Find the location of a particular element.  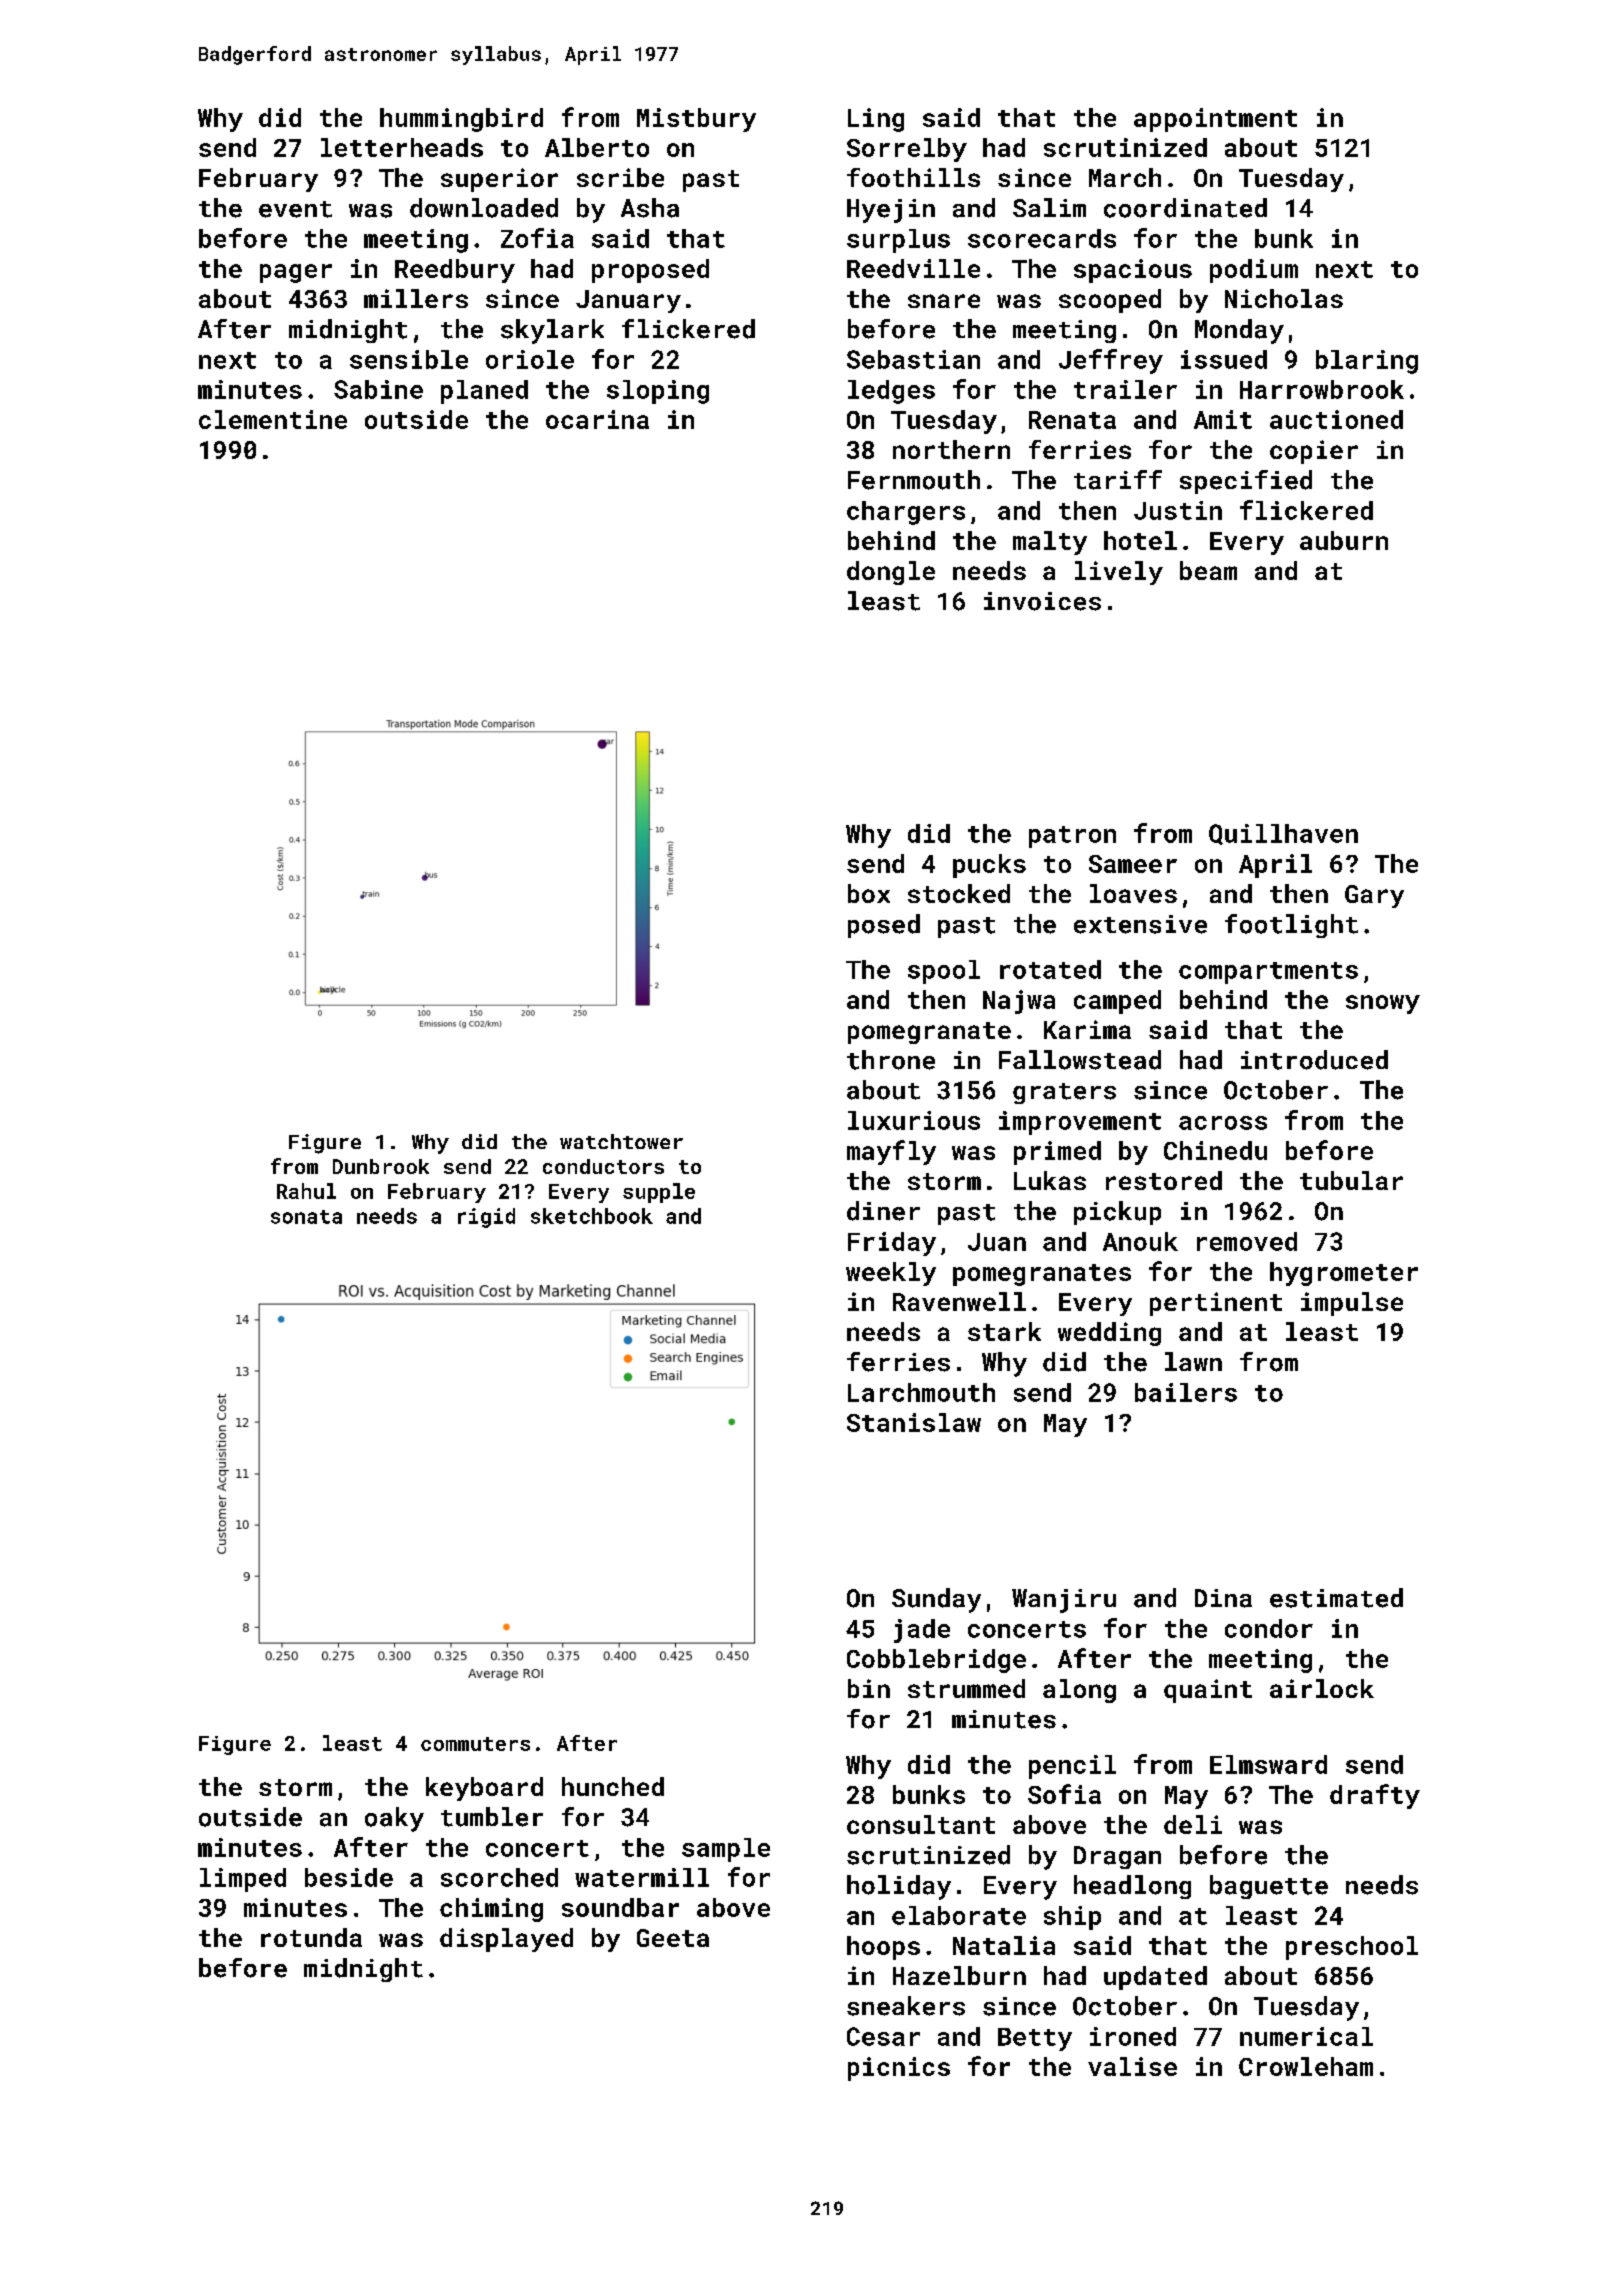

limped is located at coordinates (243, 1880).
